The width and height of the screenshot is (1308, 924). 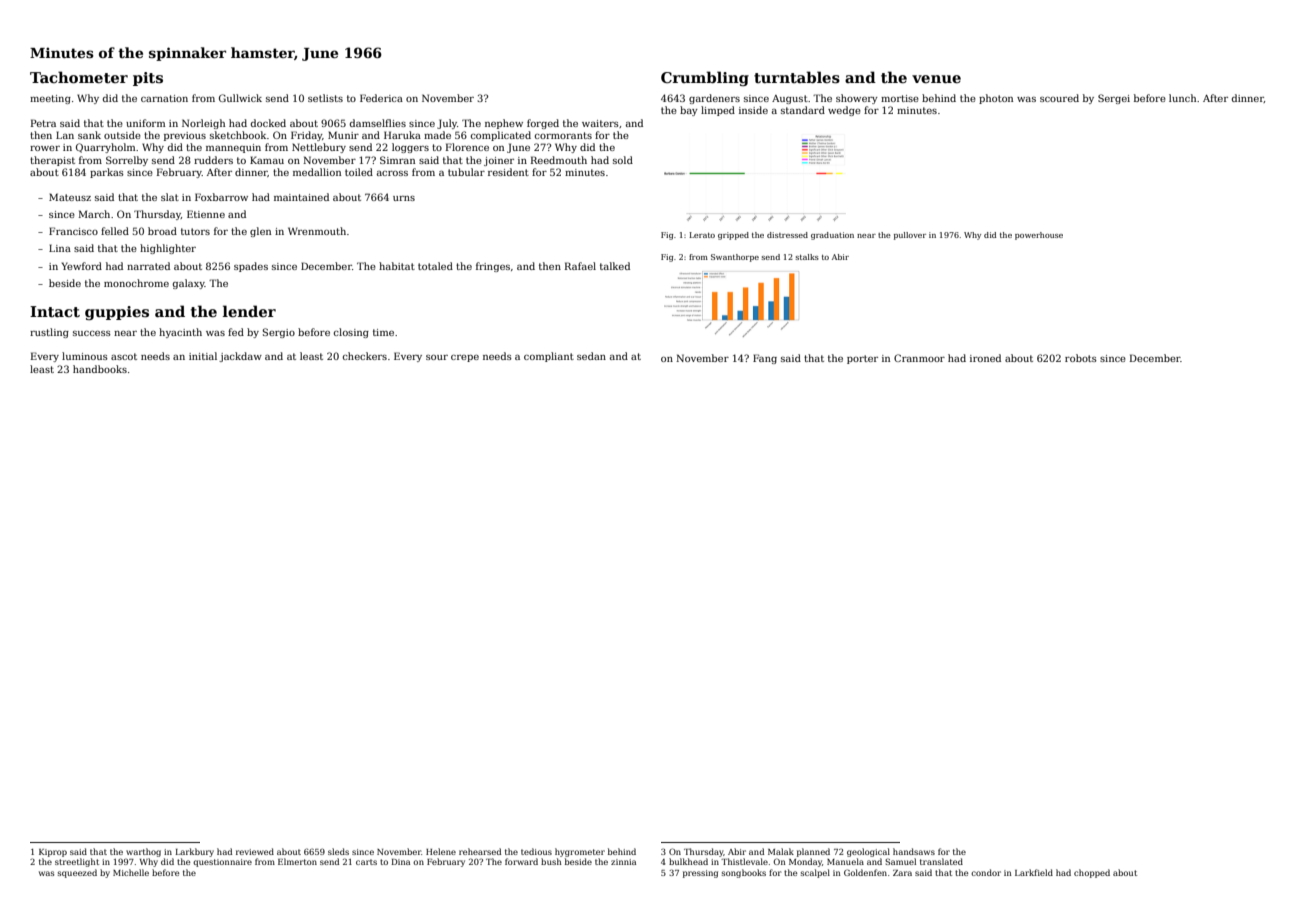 I want to click on robots, so click(x=1081, y=358).
